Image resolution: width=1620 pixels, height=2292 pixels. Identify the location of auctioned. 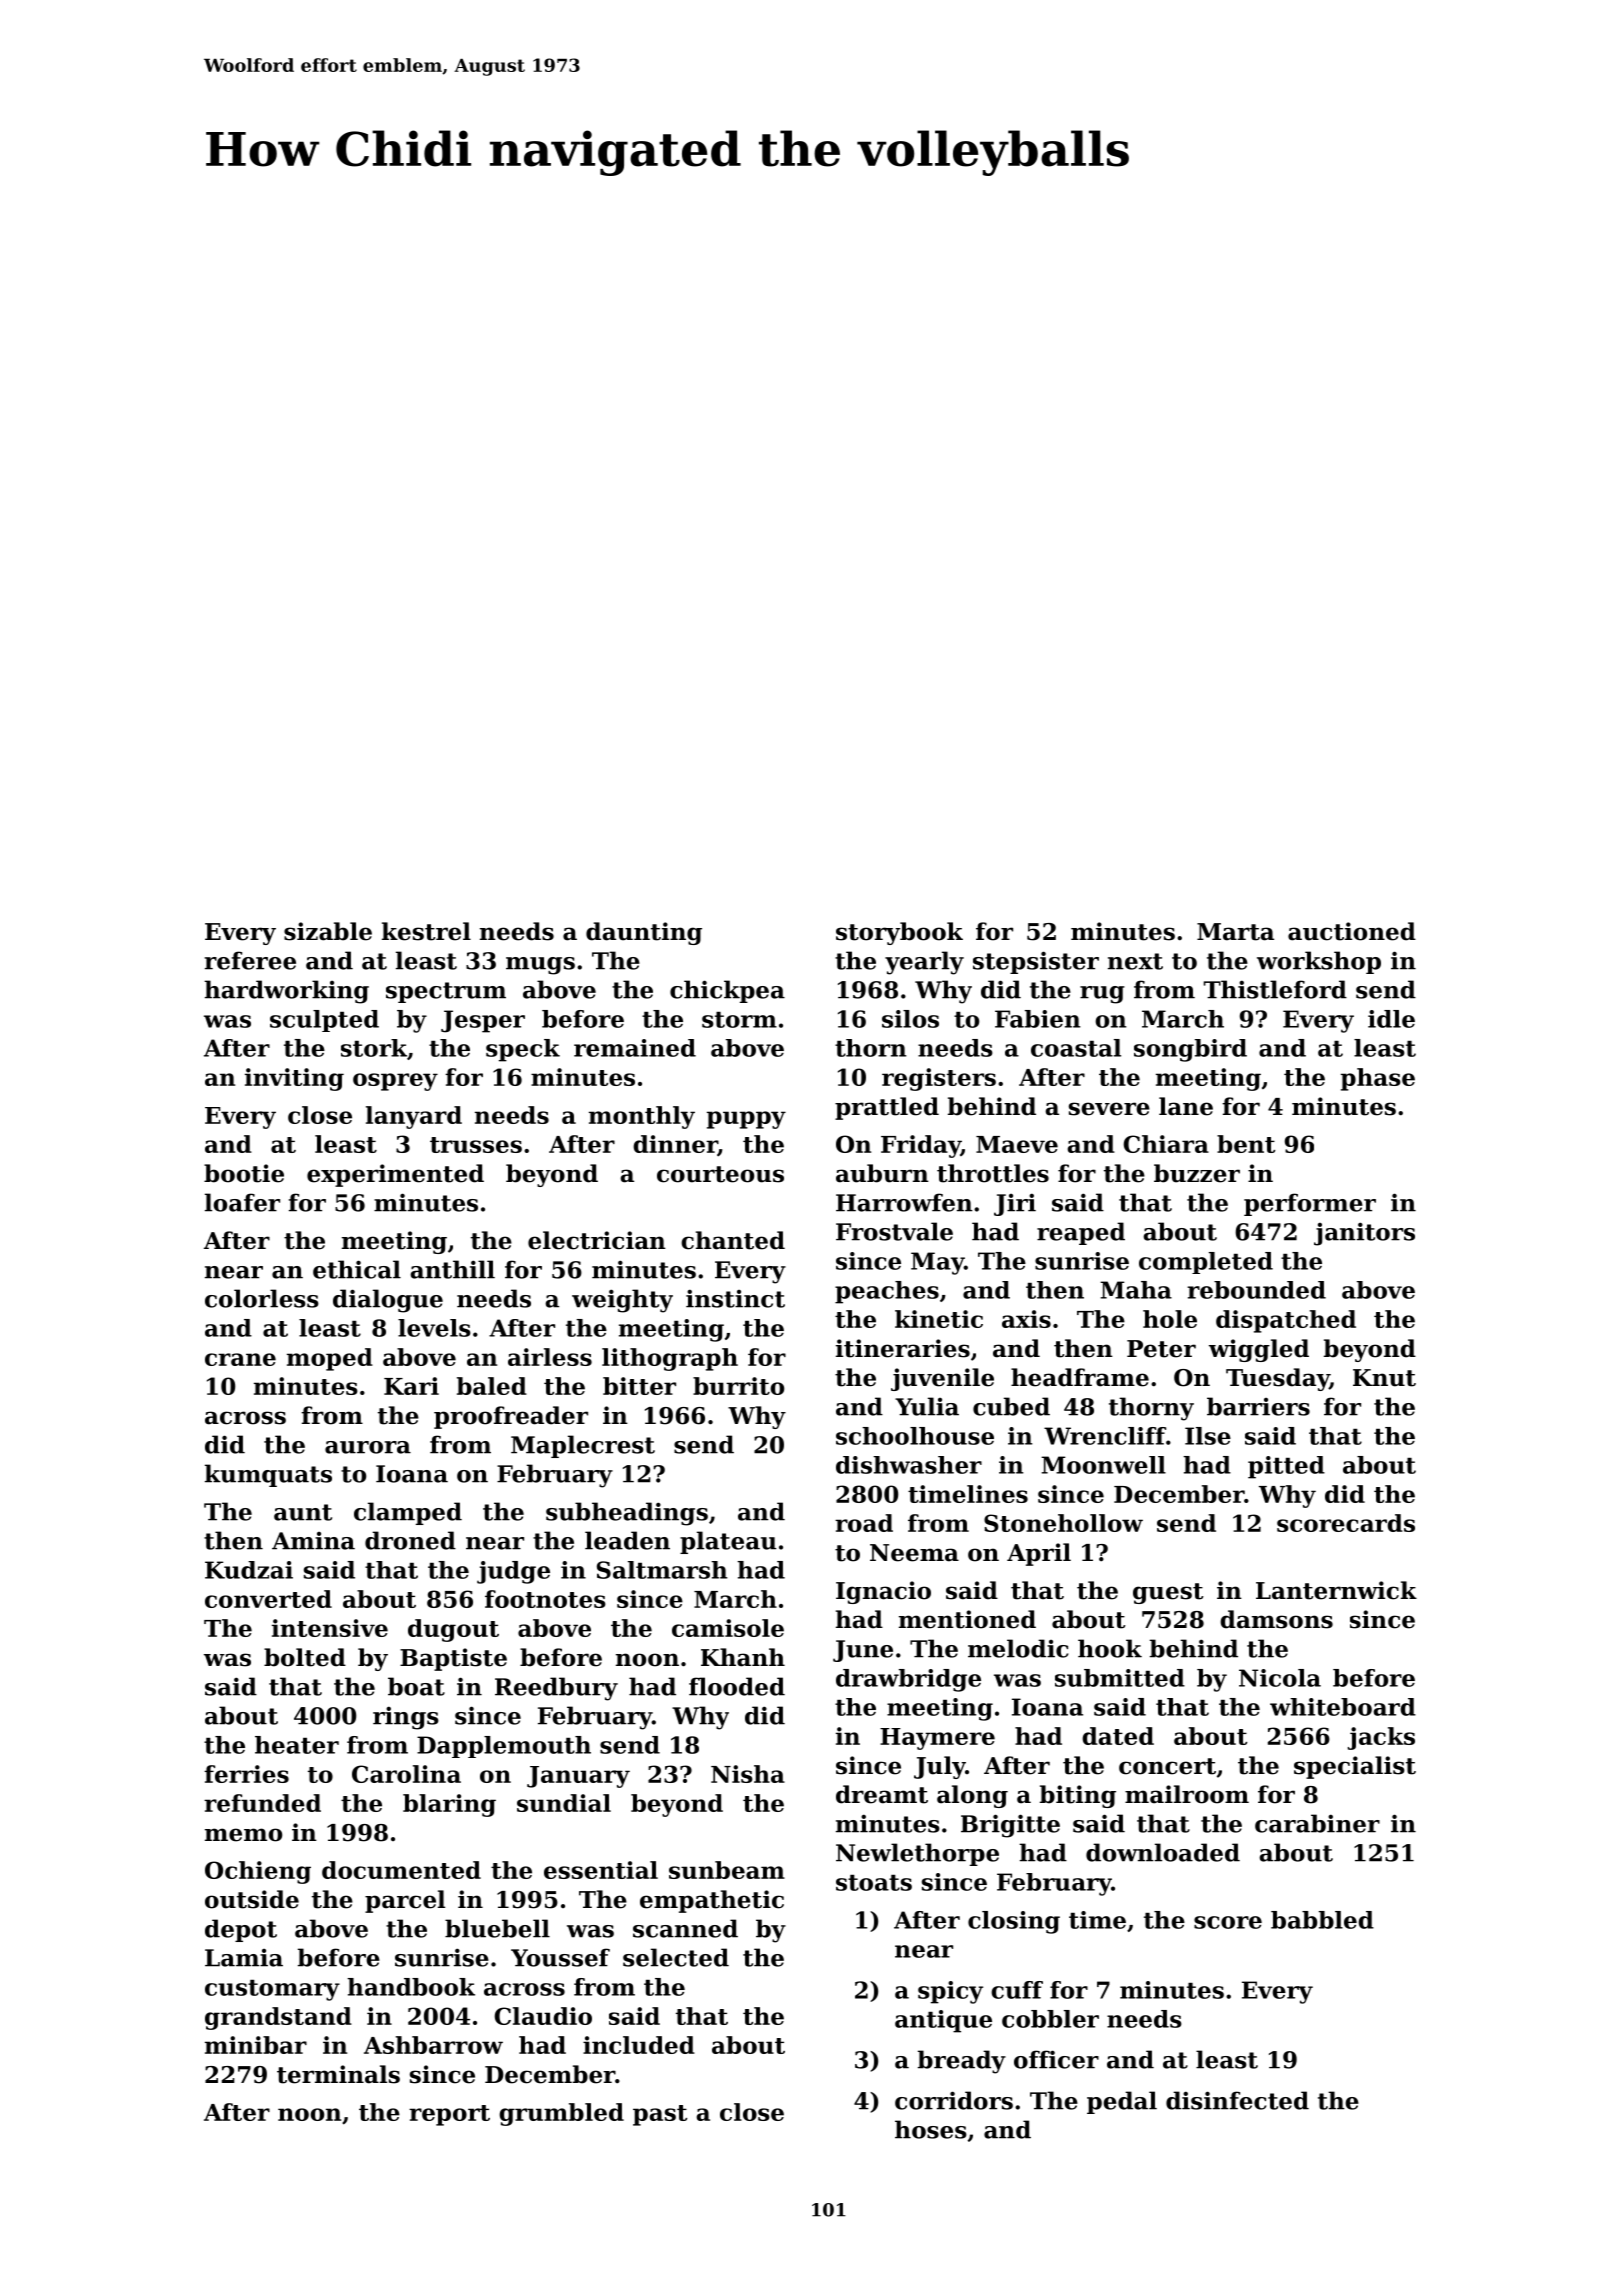
(1352, 931).
